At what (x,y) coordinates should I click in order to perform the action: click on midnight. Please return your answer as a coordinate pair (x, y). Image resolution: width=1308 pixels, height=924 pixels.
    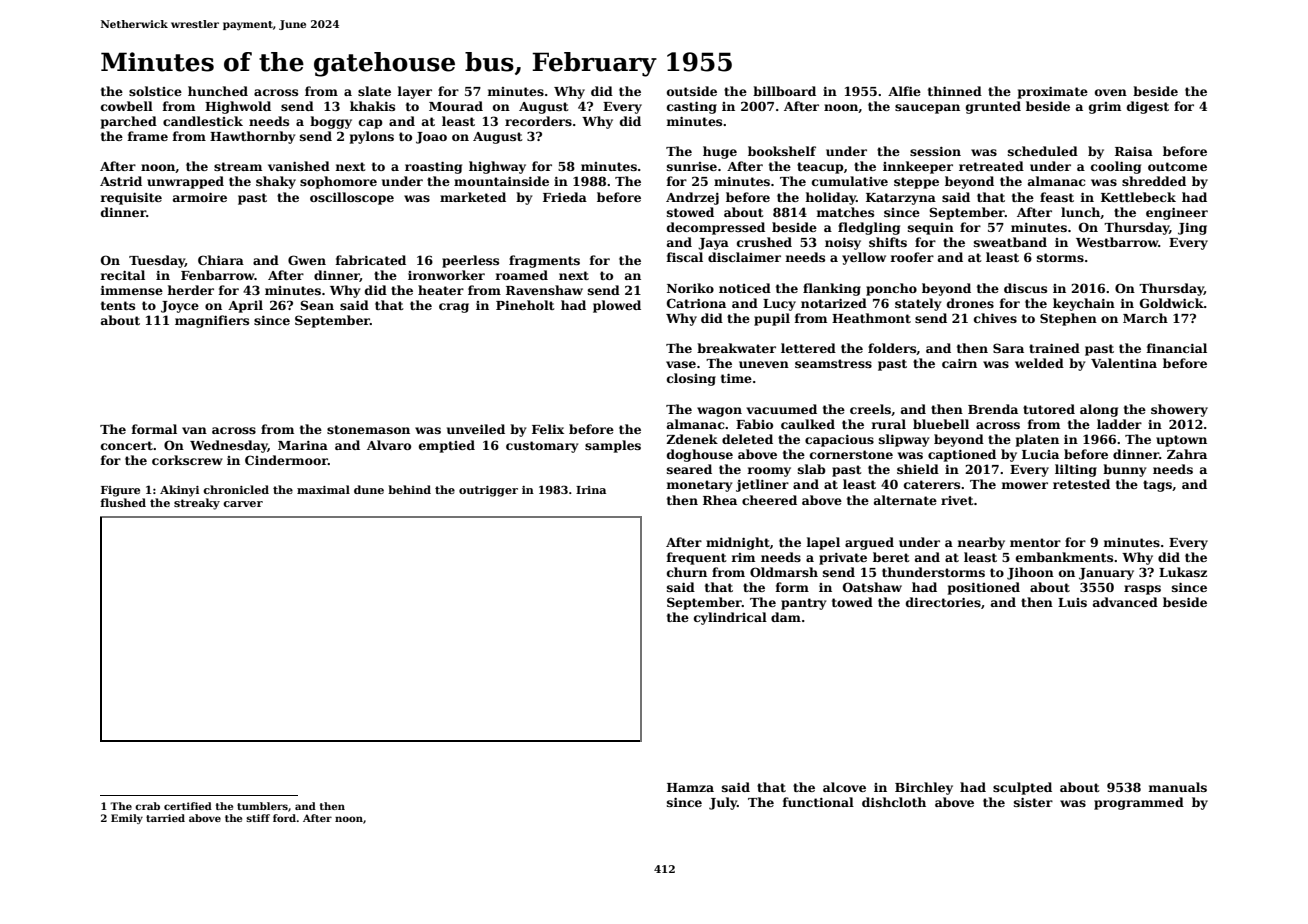
    Looking at the image, I should click on (738, 543).
